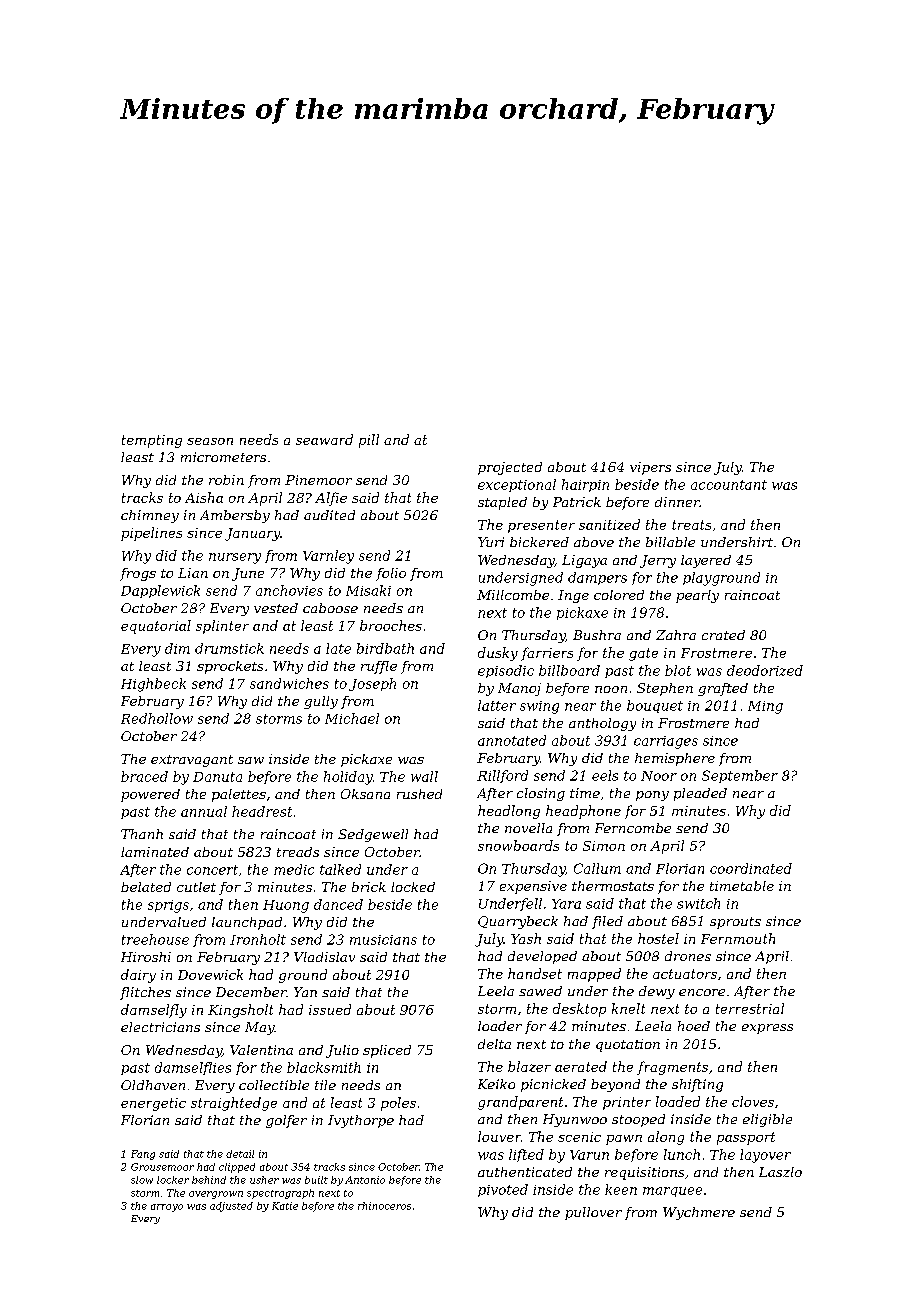 The height and width of the screenshot is (1308, 924). What do you see at coordinates (498, 654) in the screenshot?
I see `dusky` at bounding box center [498, 654].
